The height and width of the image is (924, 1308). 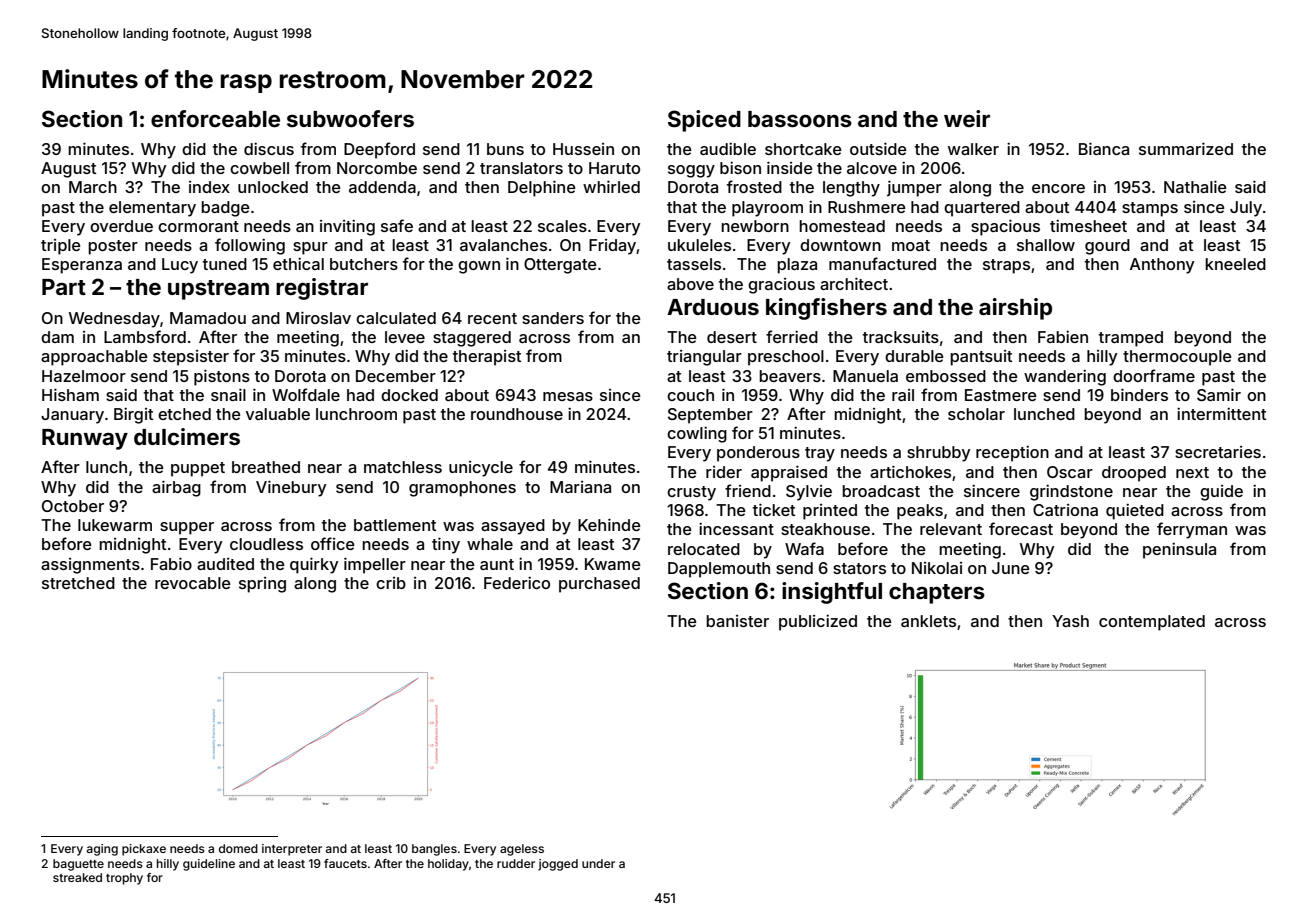 What do you see at coordinates (124, 879) in the image?
I see `trophy` at bounding box center [124, 879].
